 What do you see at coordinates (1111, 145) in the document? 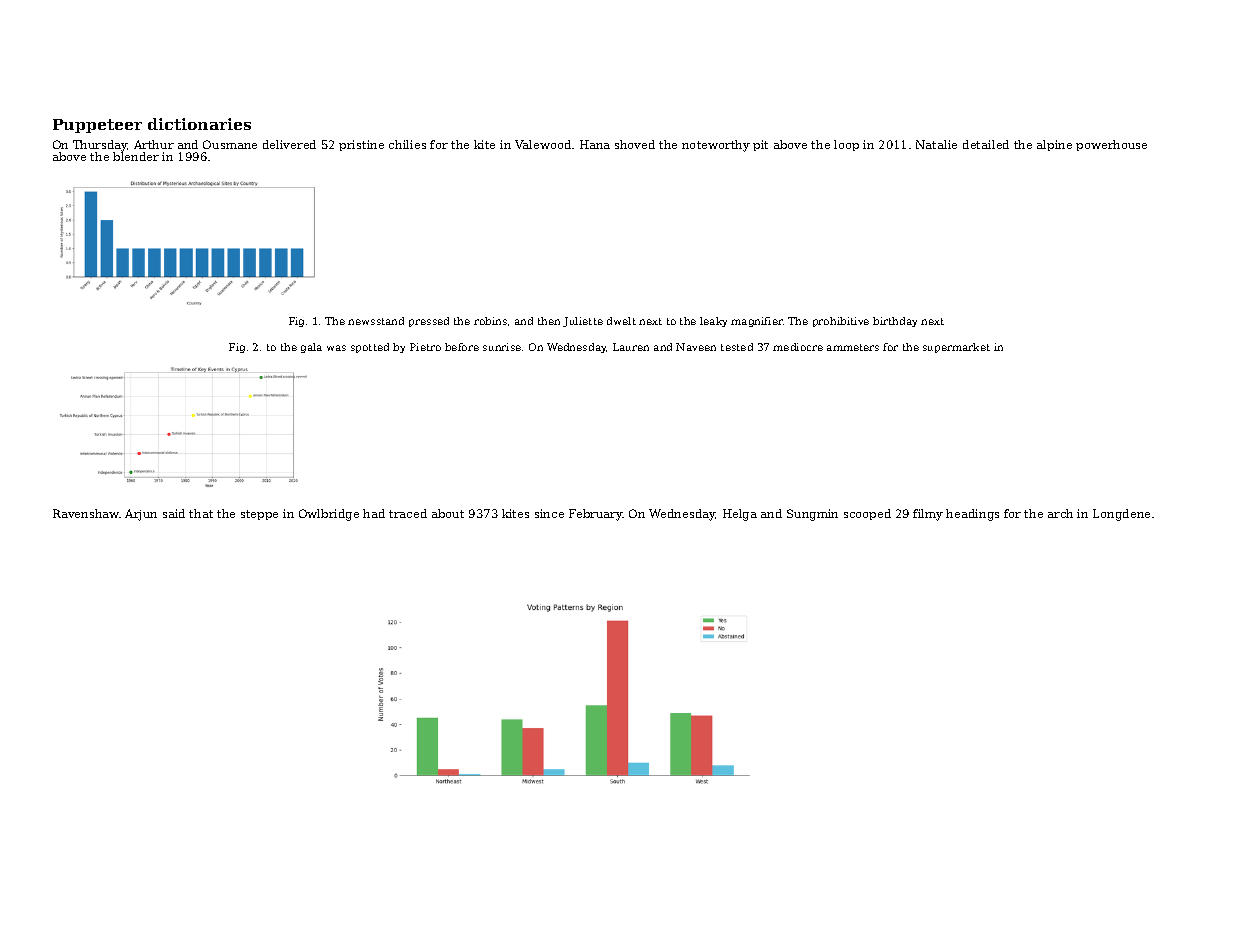
I see `powerhouse` at bounding box center [1111, 145].
